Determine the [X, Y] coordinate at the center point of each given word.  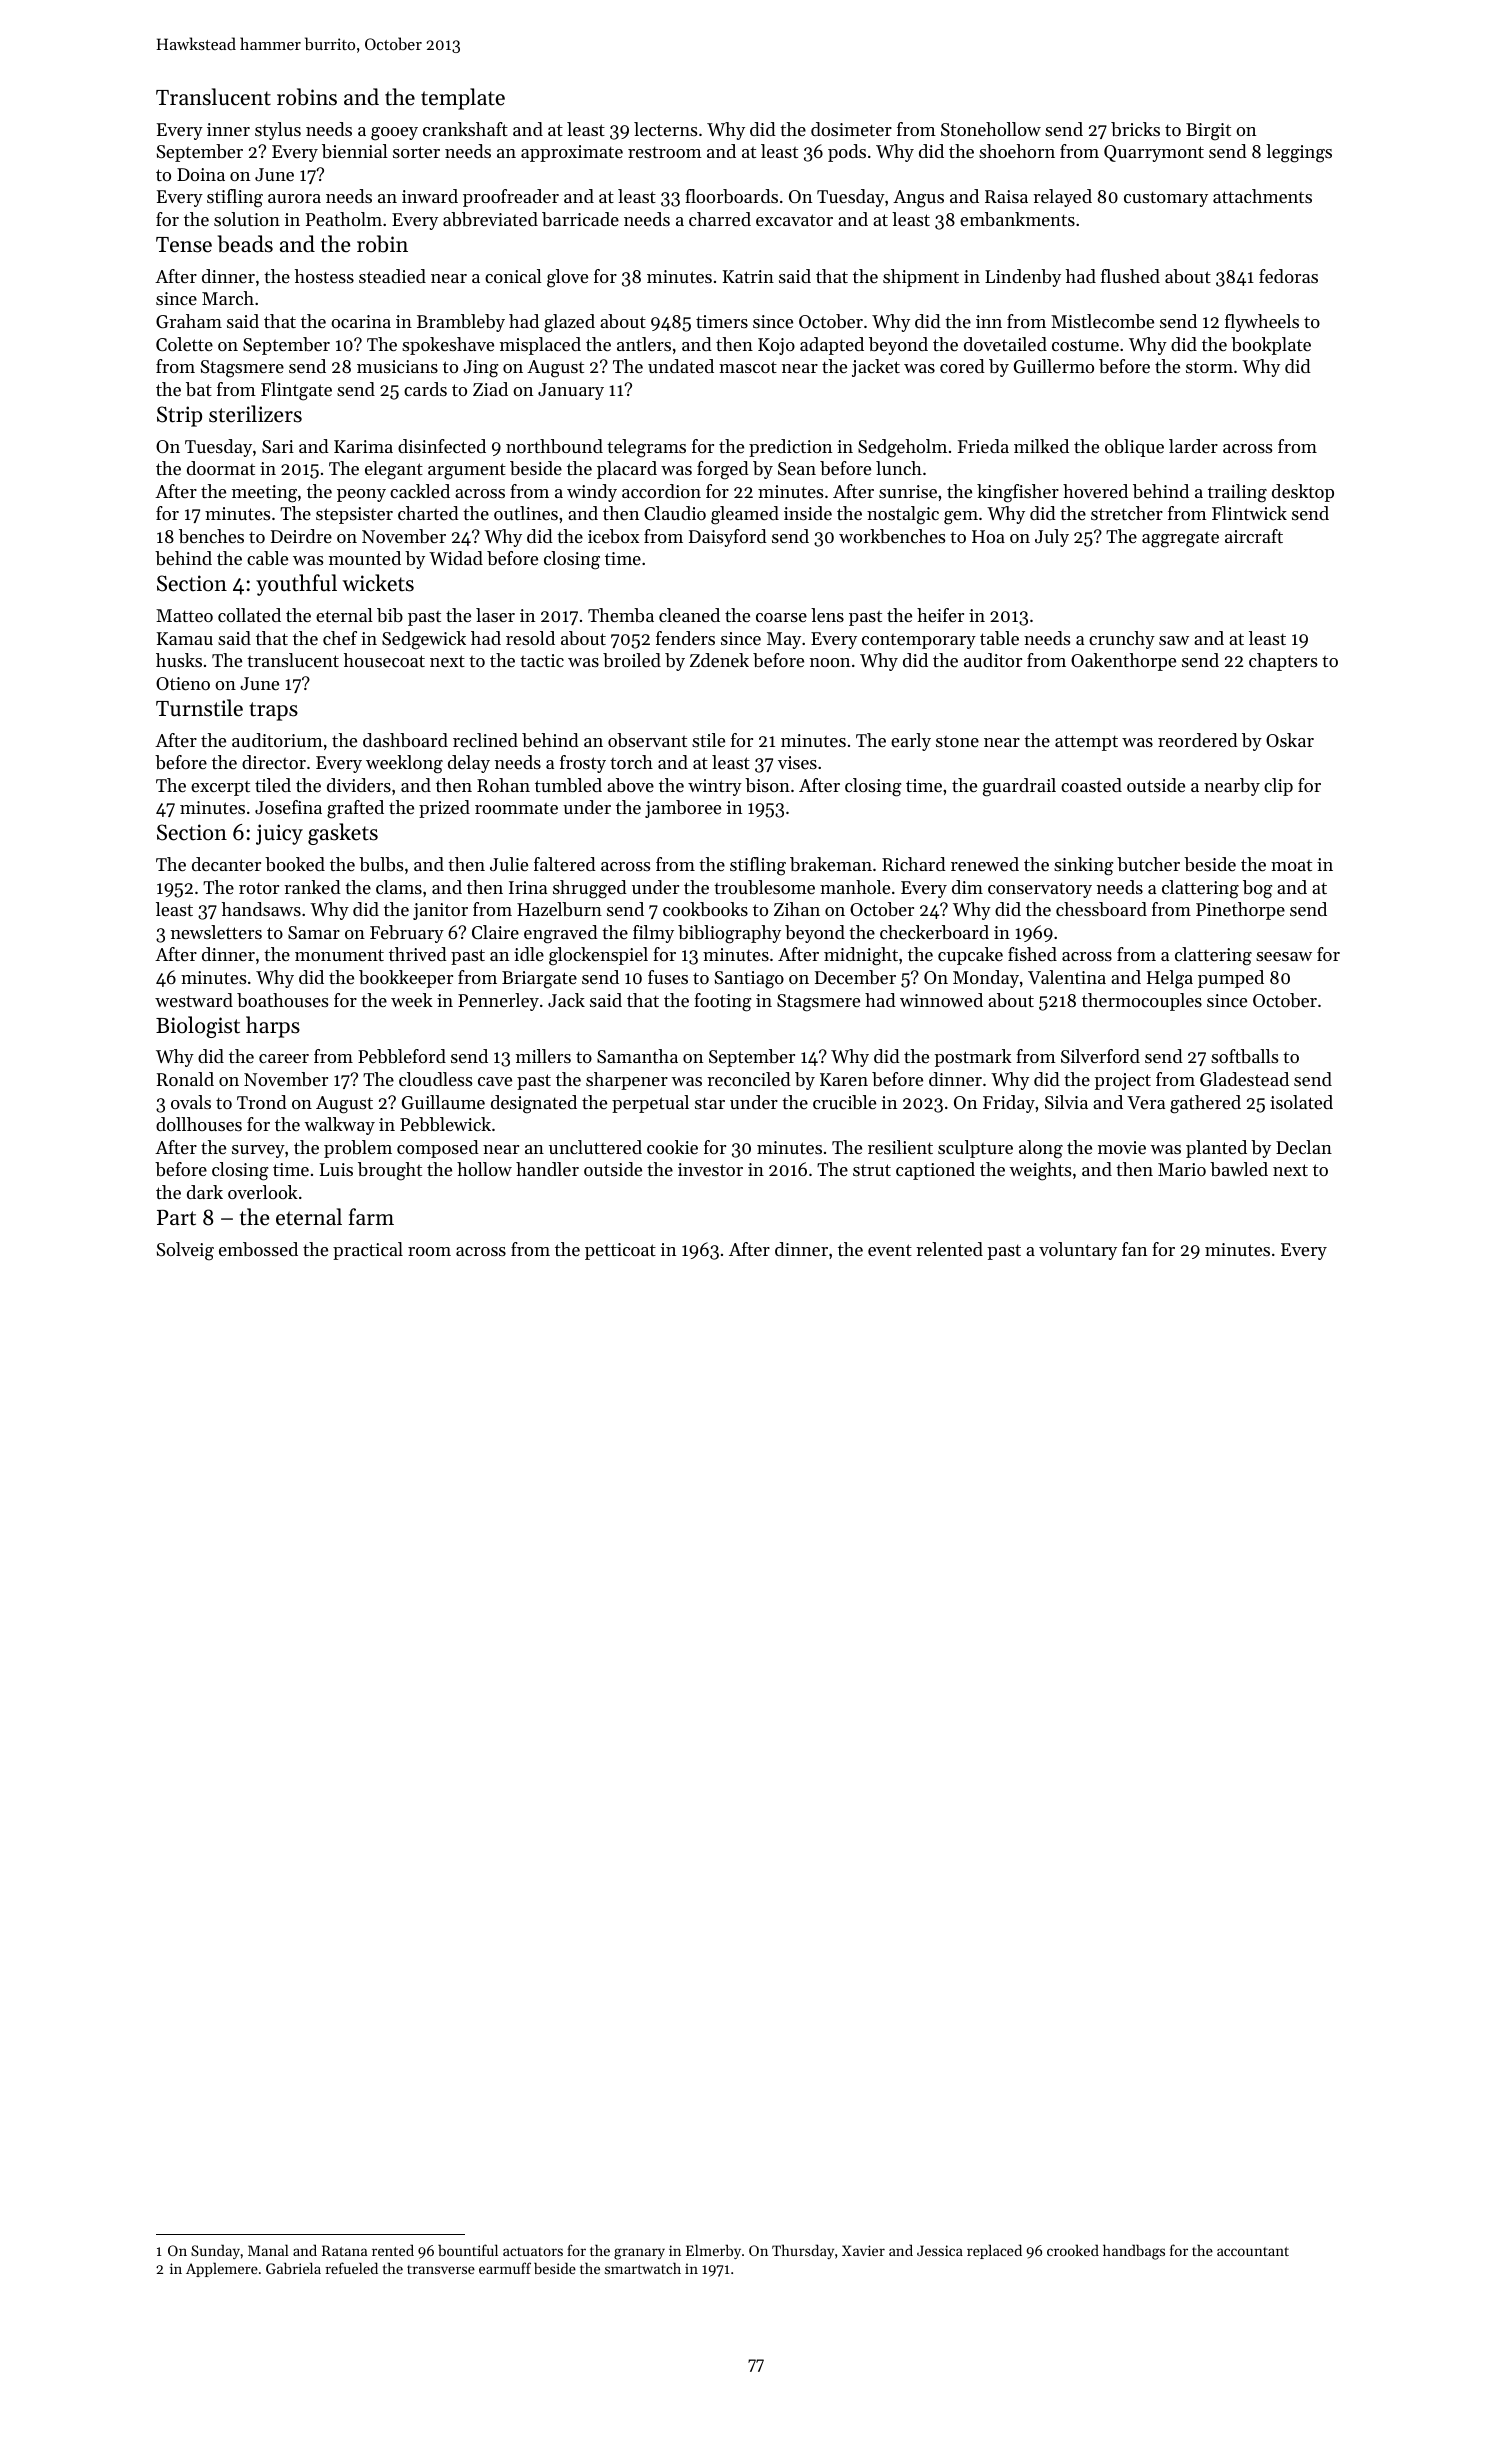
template [463, 99]
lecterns [665, 129]
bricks [1135, 129]
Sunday [215, 2251]
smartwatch [643, 2268]
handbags [1134, 2252]
